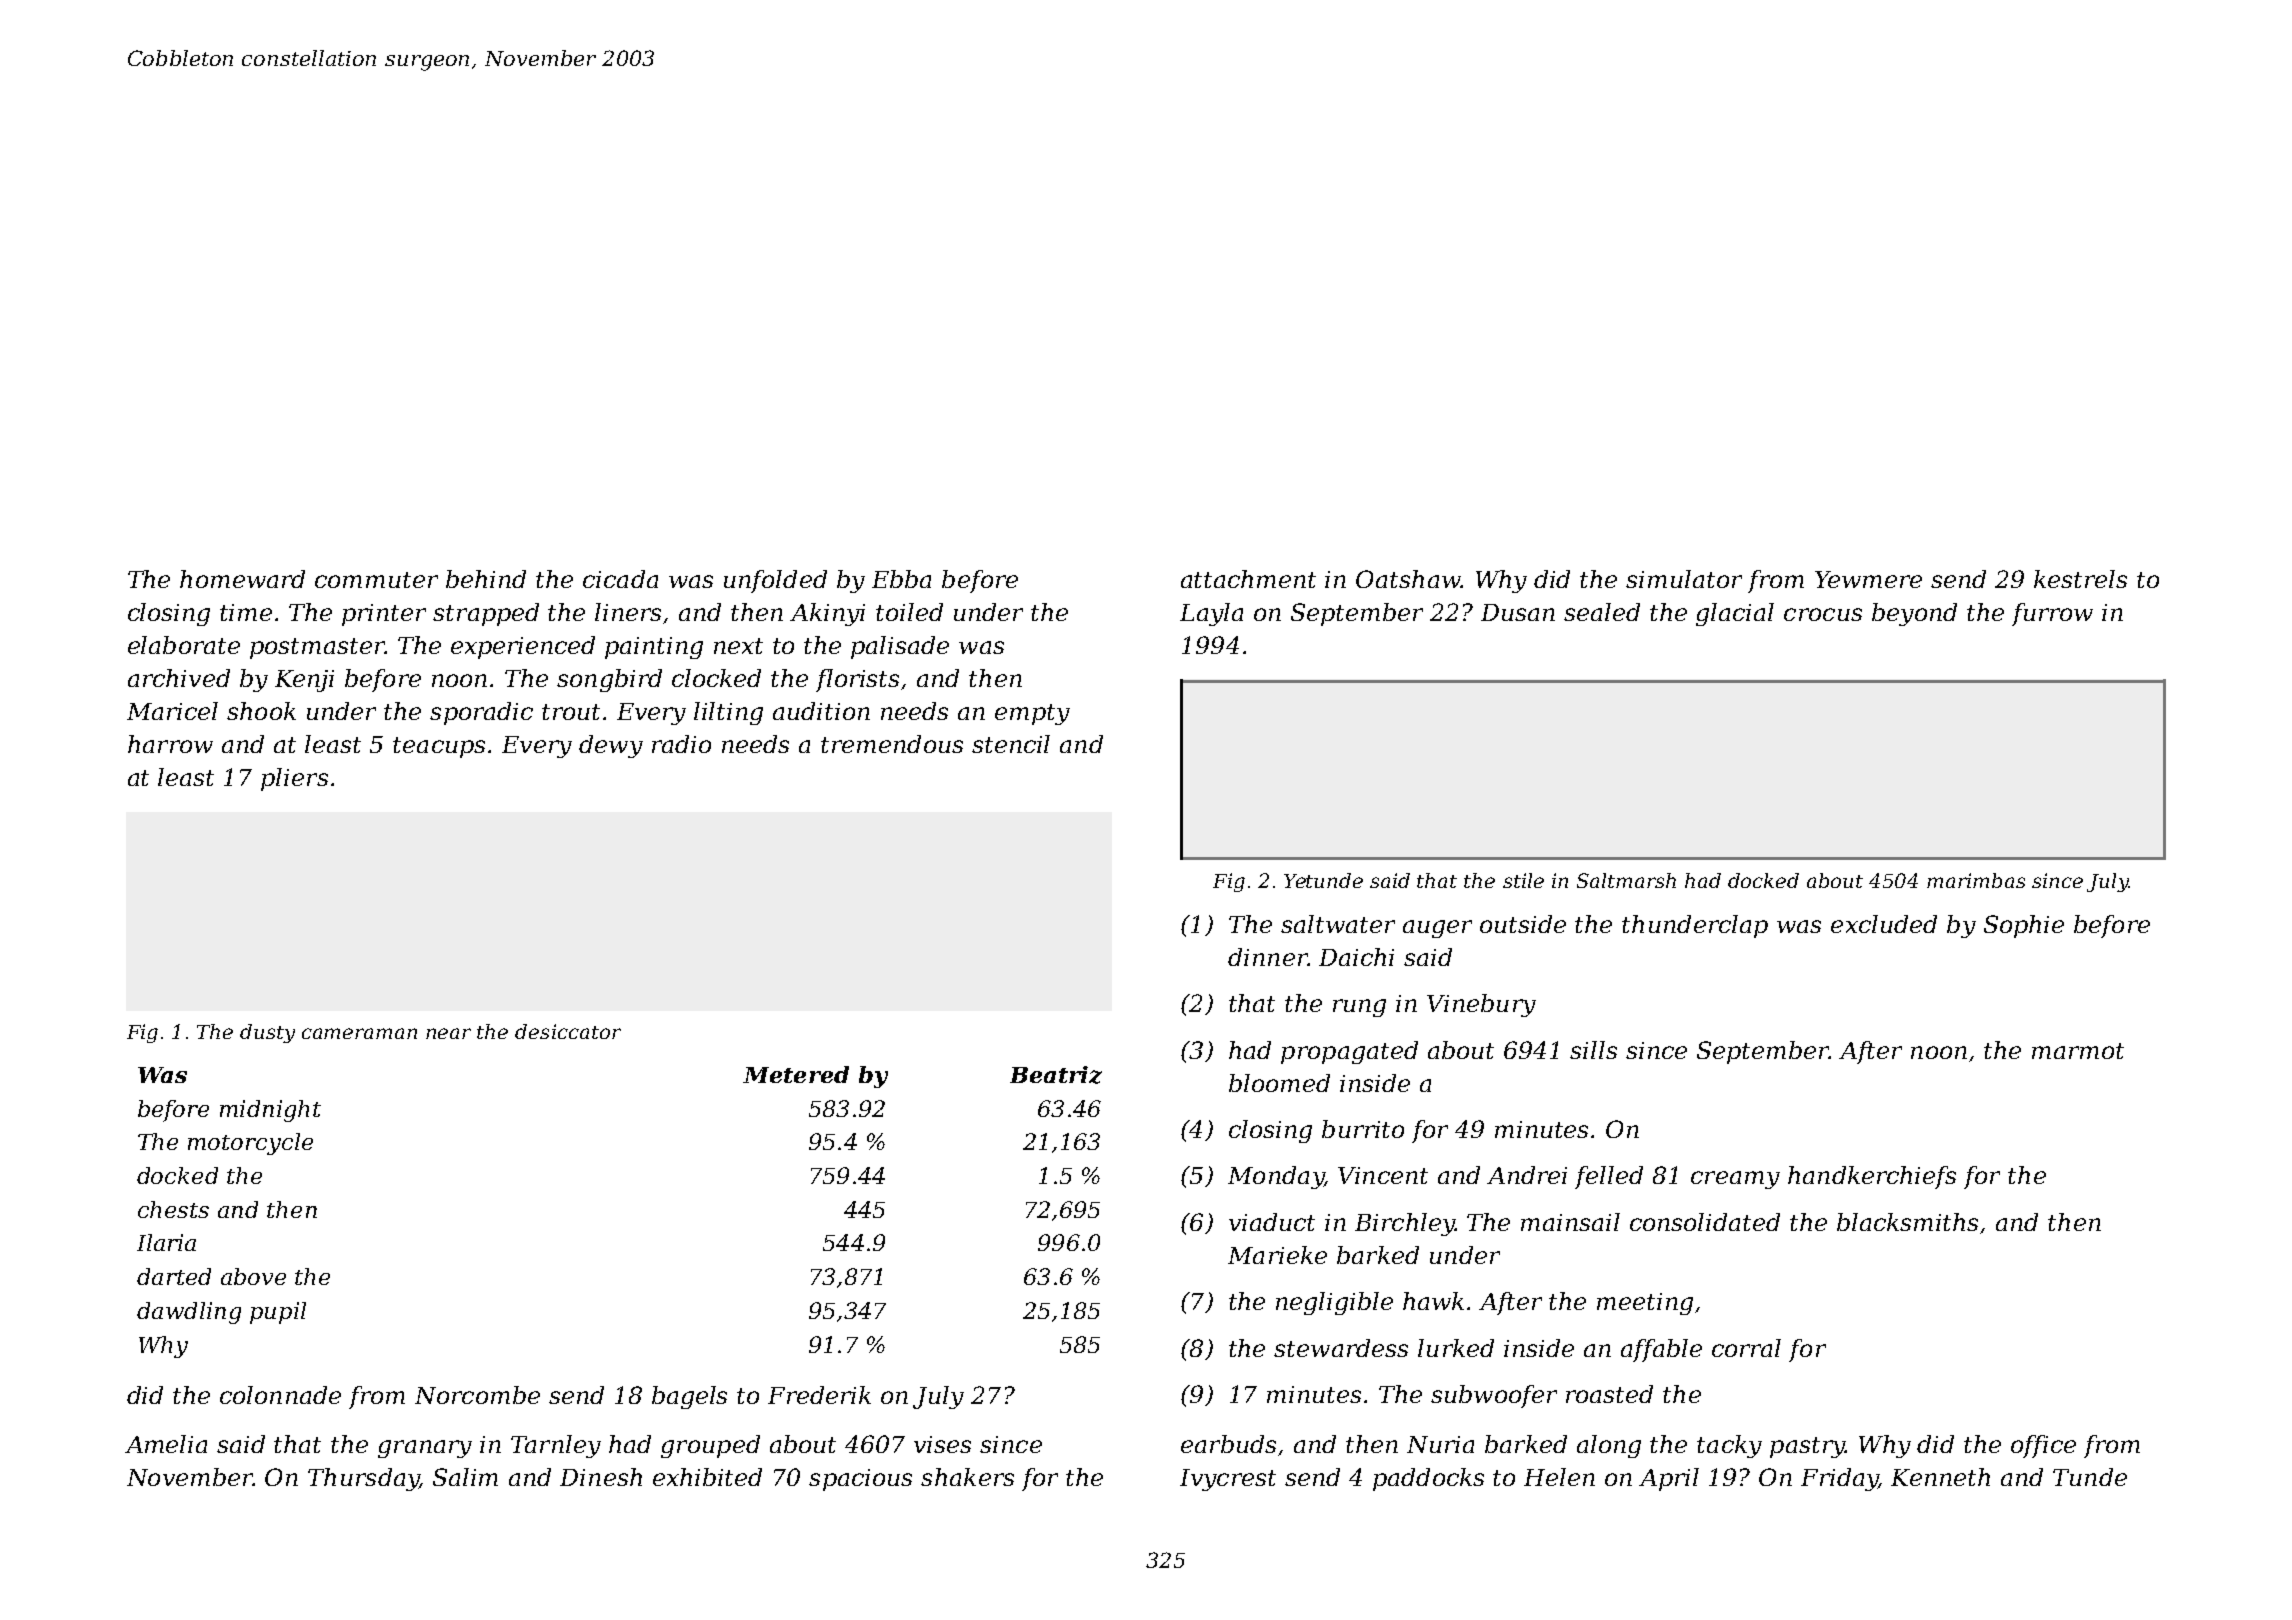 This screenshot has width=2292, height=1620. I want to click on sporadic, so click(481, 713).
